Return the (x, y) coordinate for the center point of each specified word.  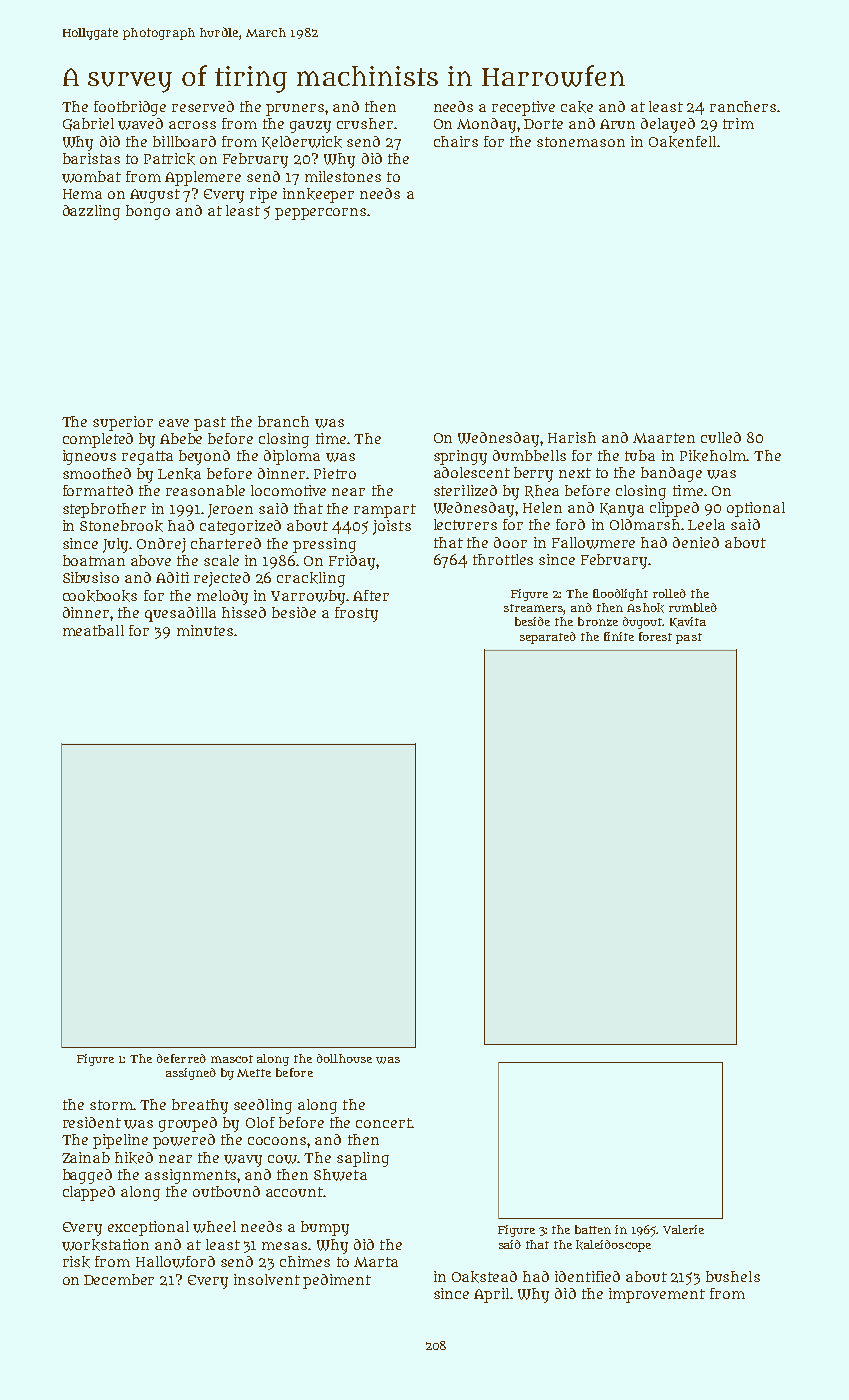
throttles (503, 559)
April (491, 1295)
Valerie (683, 1229)
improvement (657, 1295)
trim (738, 123)
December (119, 1279)
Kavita (688, 622)
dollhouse (344, 1058)
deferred (181, 1058)
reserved (203, 106)
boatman (94, 560)
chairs (456, 141)
